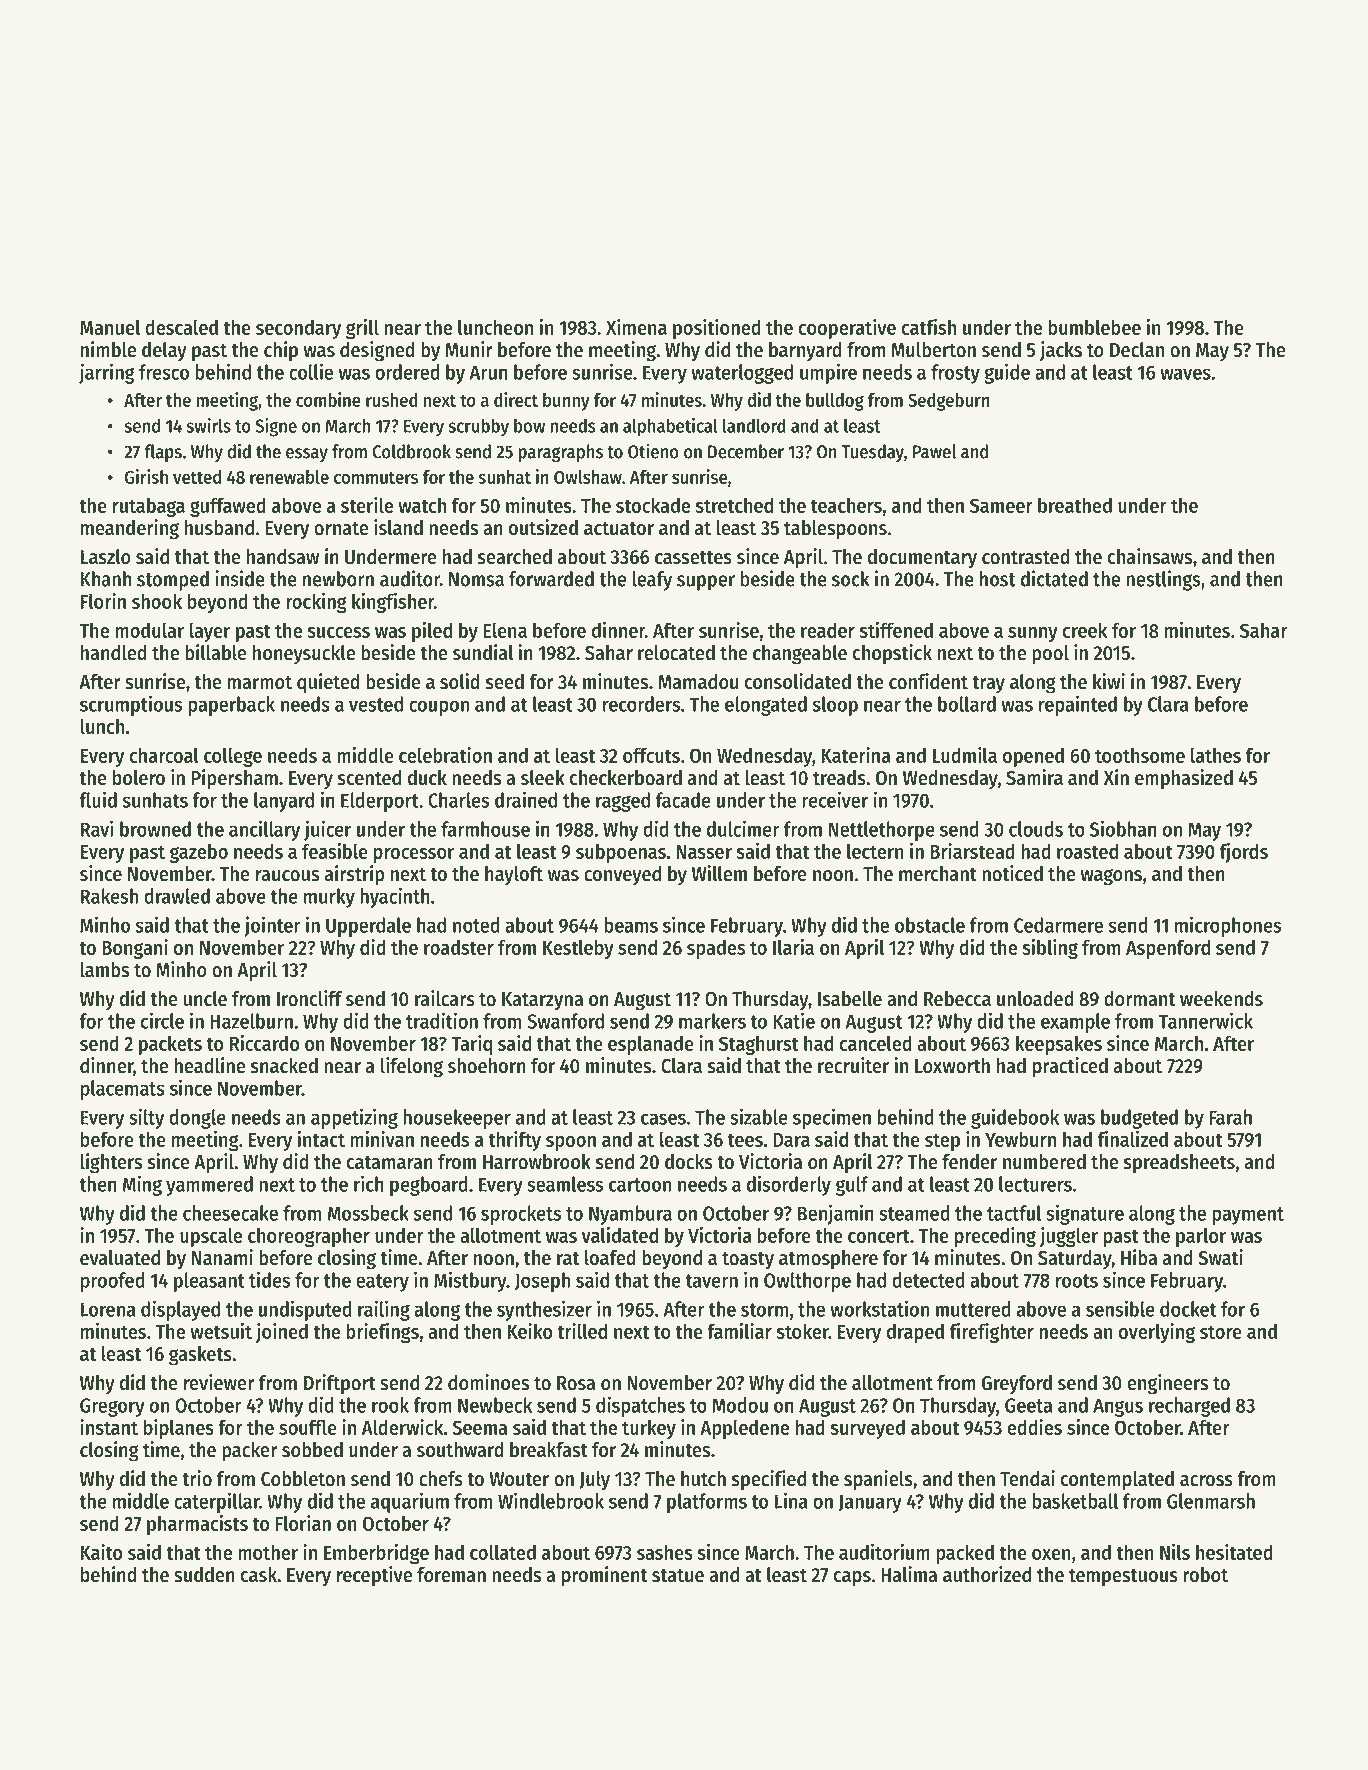 This screenshot has width=1368, height=1770. What do you see at coordinates (789, 1185) in the screenshot?
I see `disorderly` at bounding box center [789, 1185].
